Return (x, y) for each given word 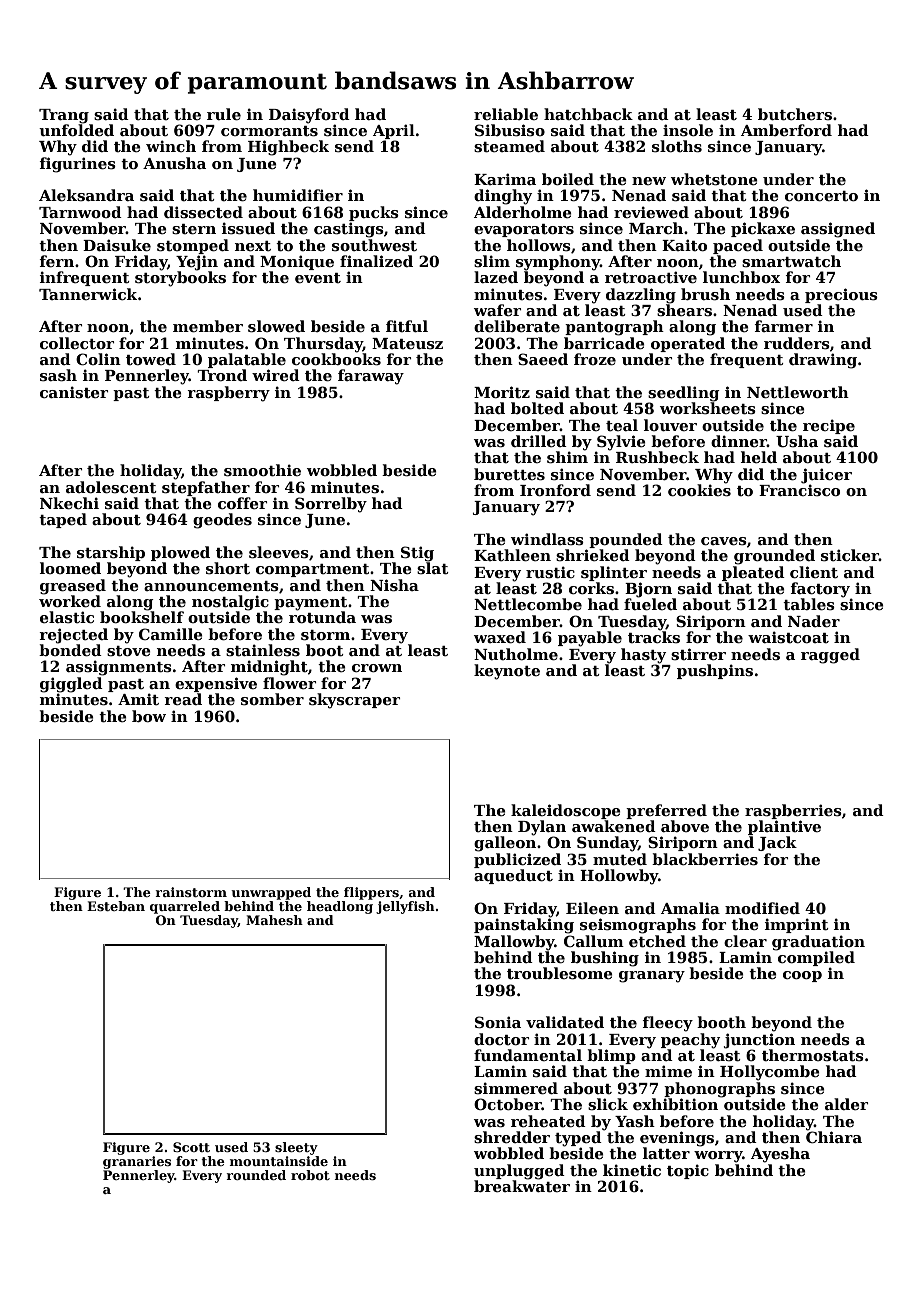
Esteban (116, 906)
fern (57, 261)
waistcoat (788, 637)
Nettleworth (798, 392)
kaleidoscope (566, 811)
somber (272, 699)
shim (567, 457)
